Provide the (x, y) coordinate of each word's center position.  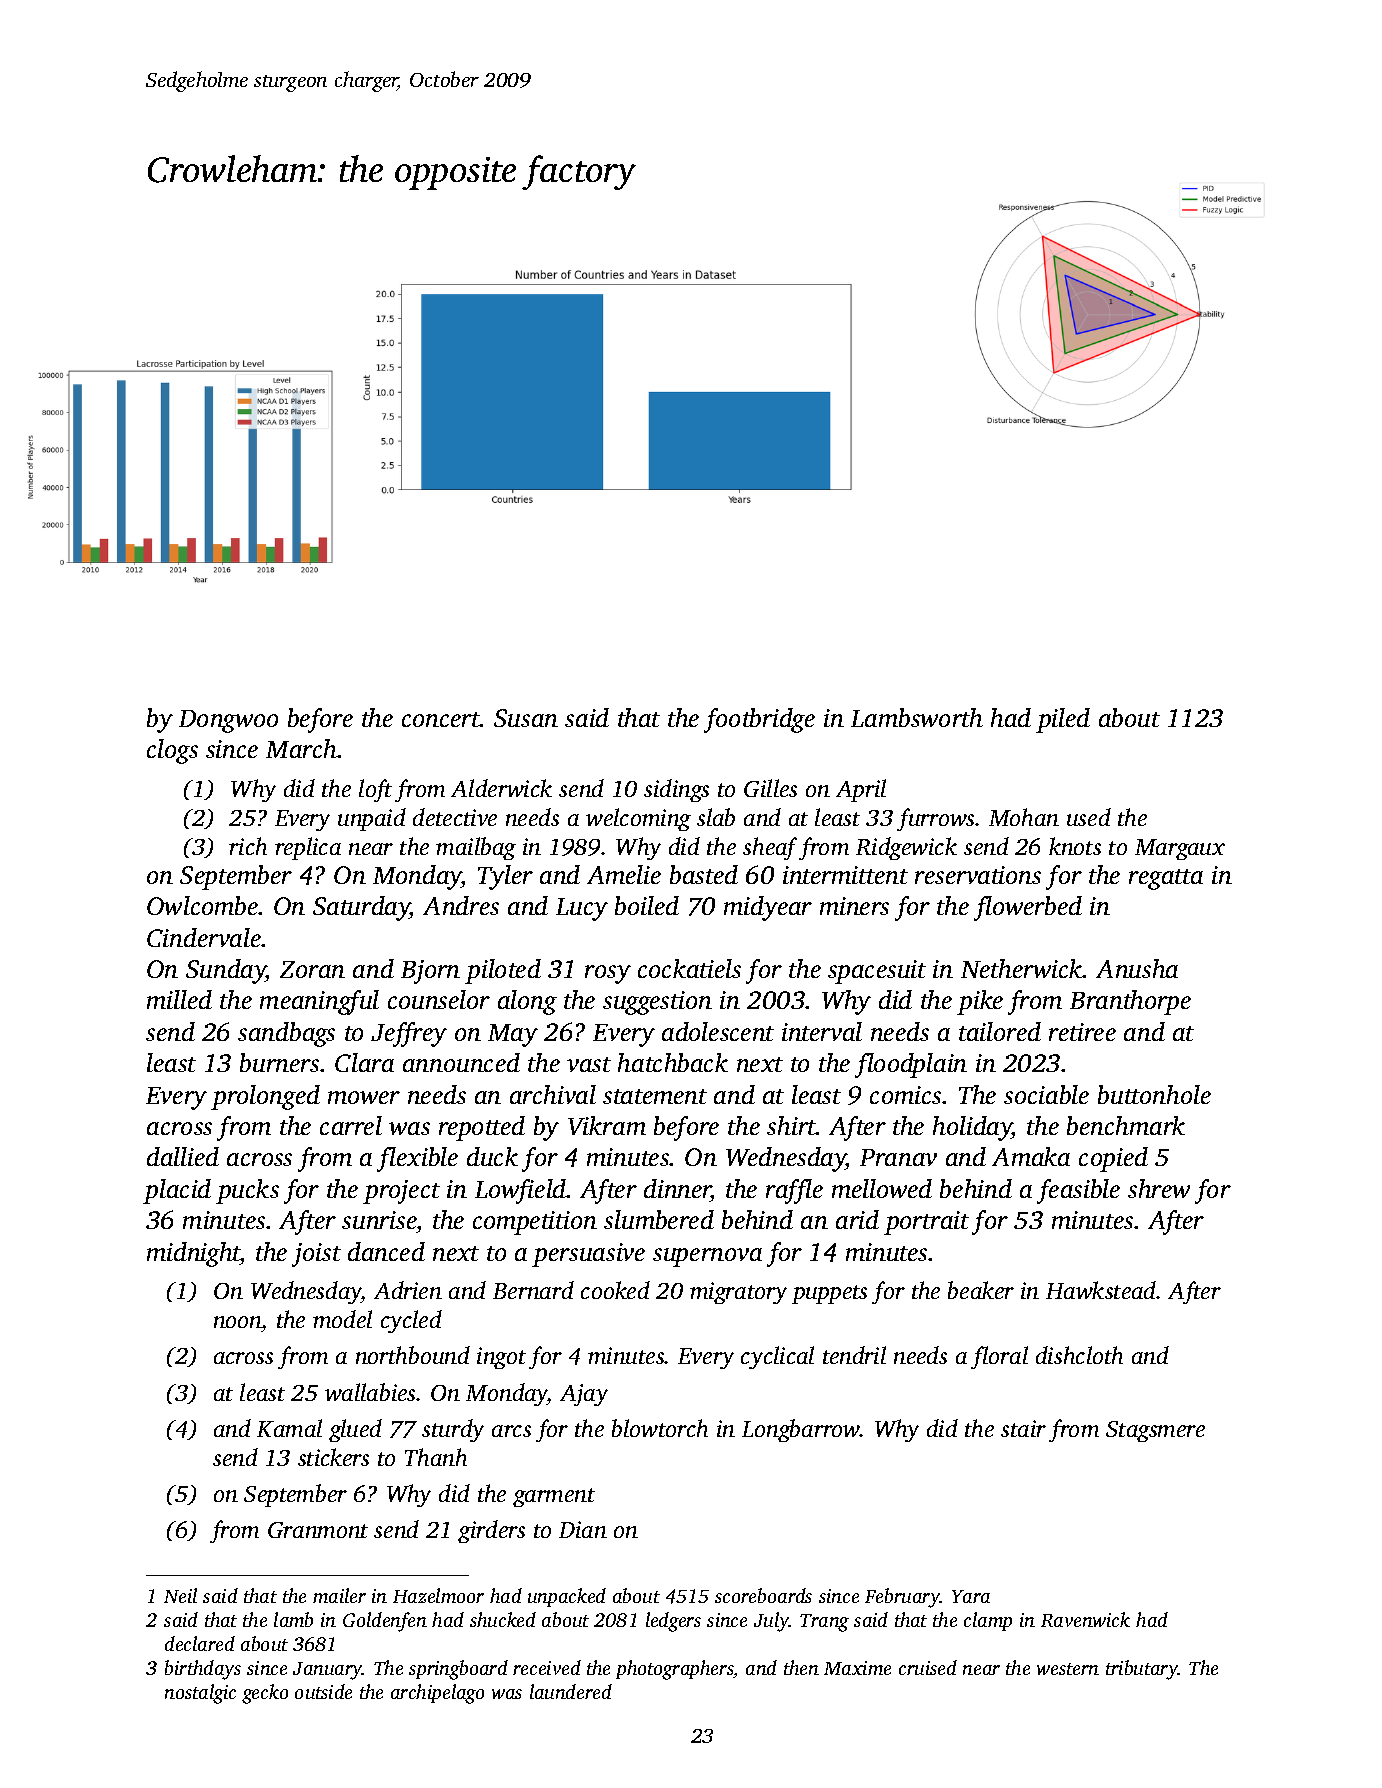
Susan (526, 718)
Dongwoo (228, 721)
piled (1063, 720)
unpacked (567, 1597)
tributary (1142, 1670)
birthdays (203, 1670)
